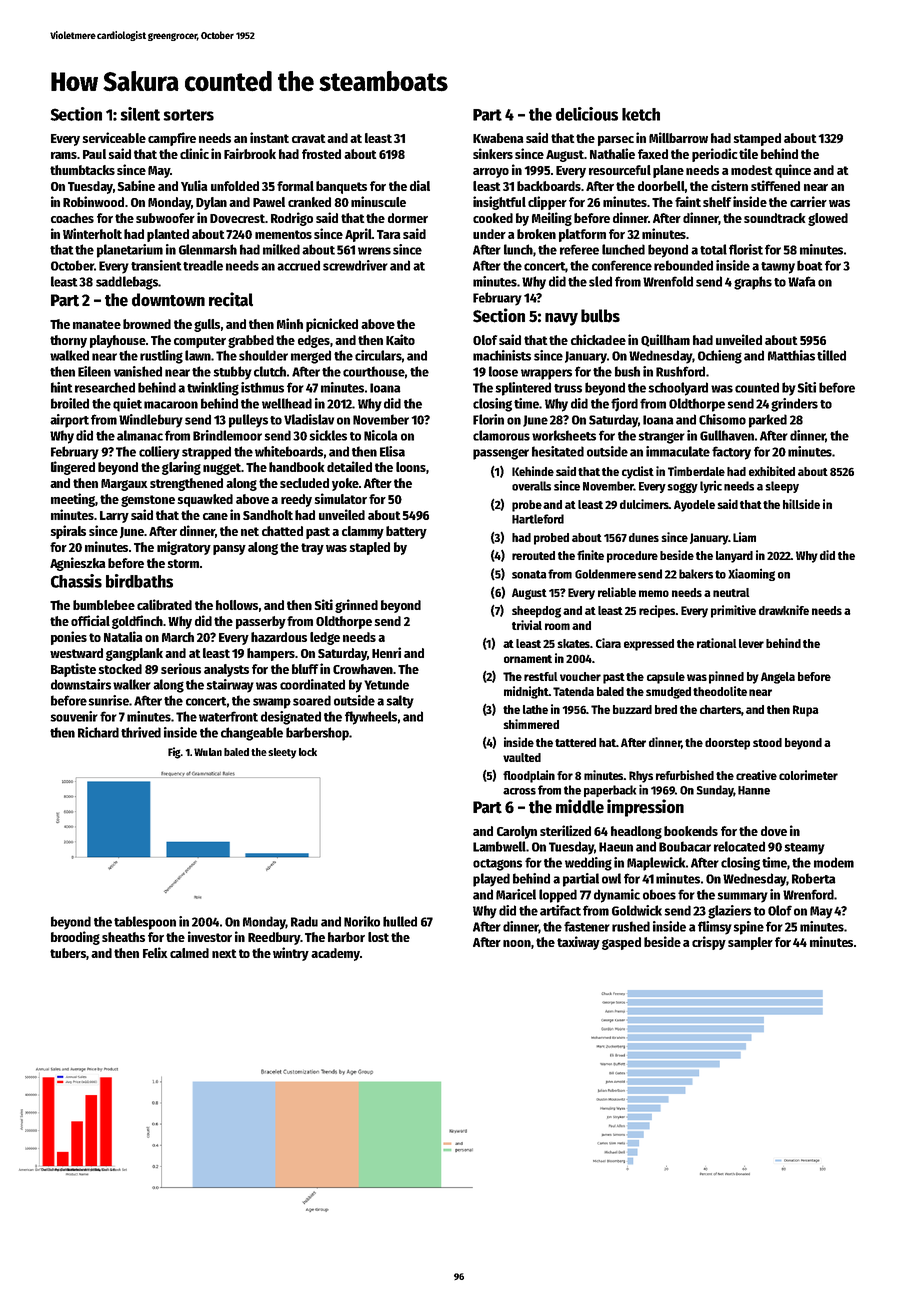  What do you see at coordinates (64, 155) in the image?
I see `rams` at bounding box center [64, 155].
